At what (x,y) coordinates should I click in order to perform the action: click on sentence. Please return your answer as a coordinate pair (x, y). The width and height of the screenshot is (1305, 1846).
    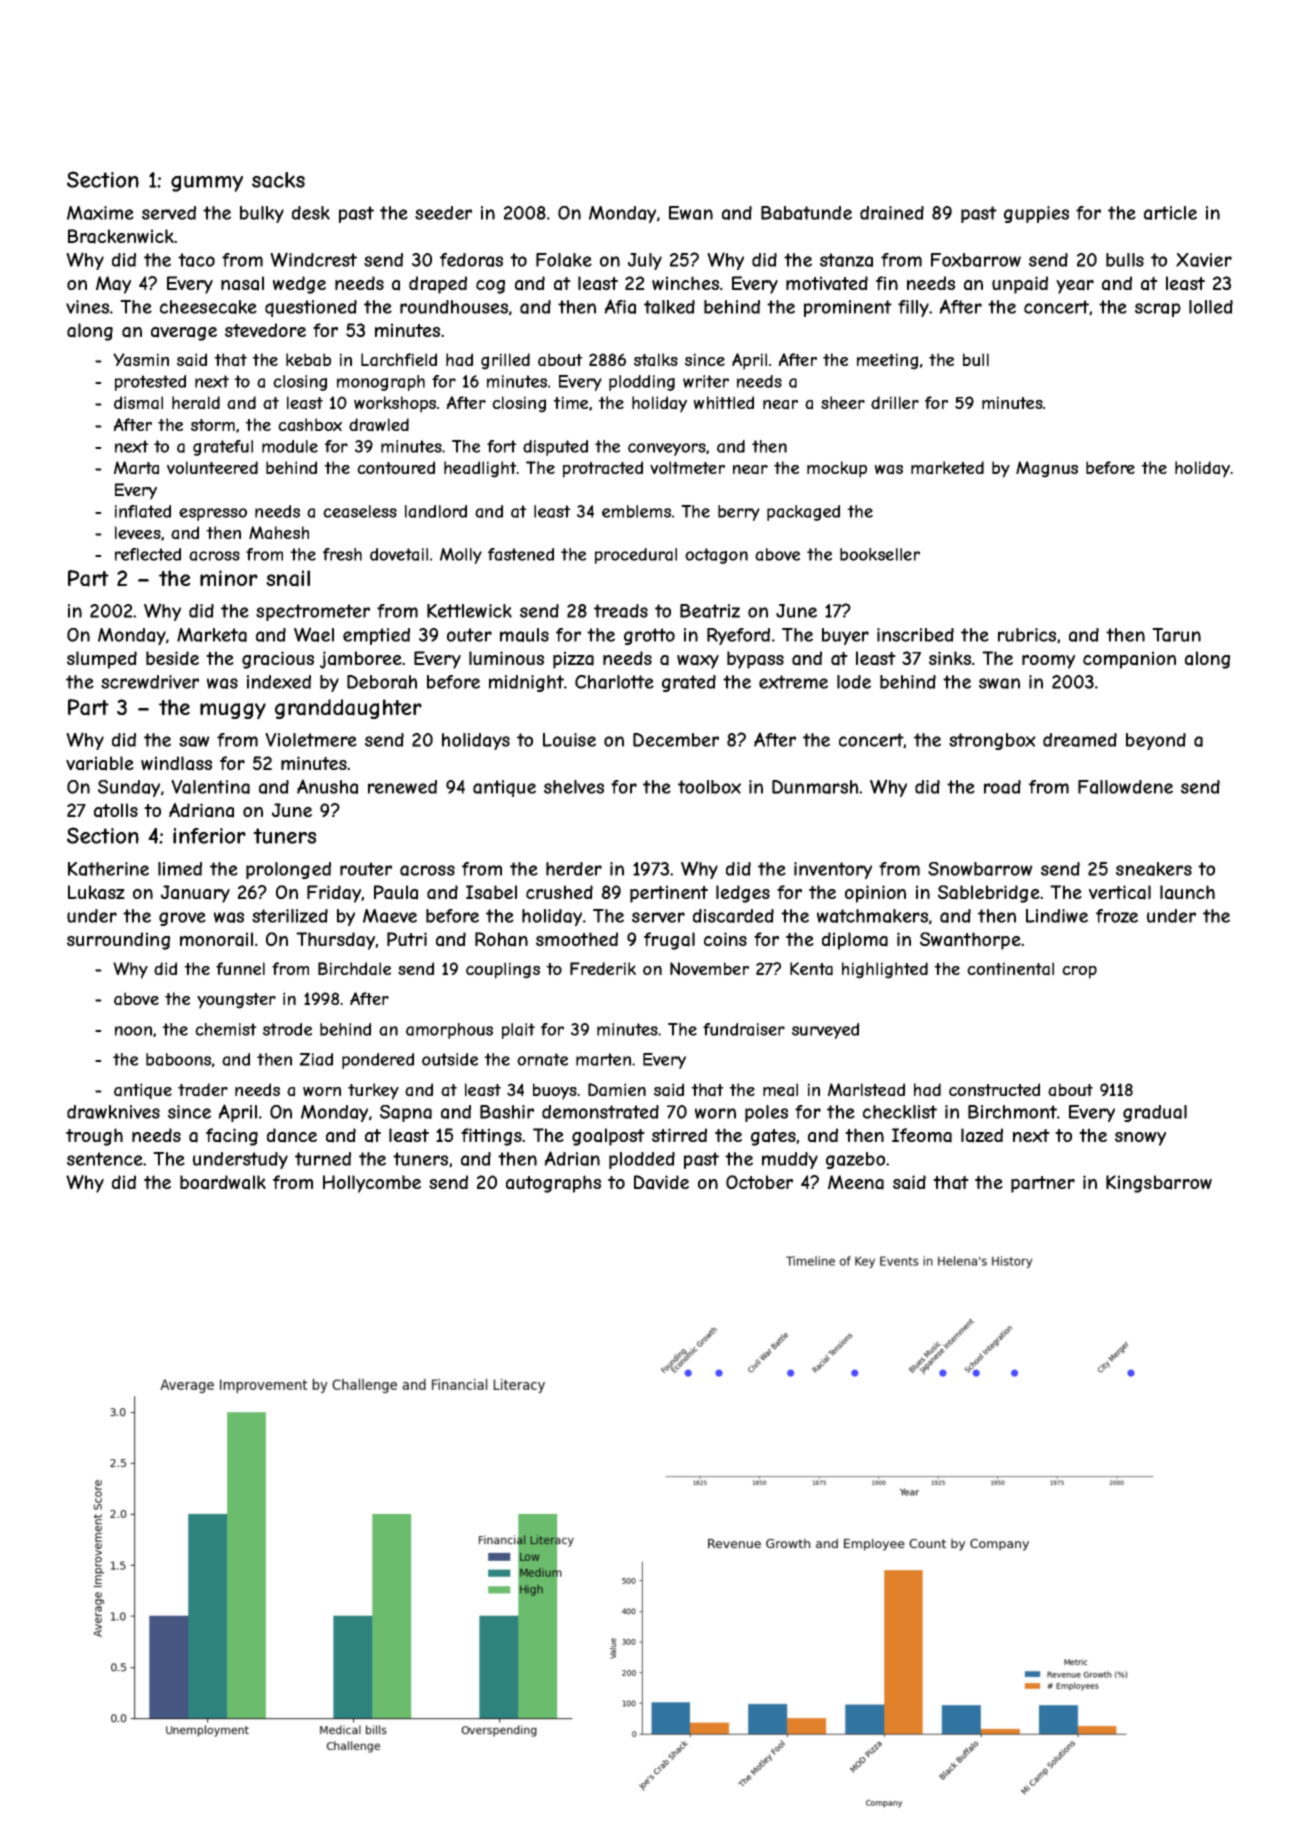
    Looking at the image, I should click on (105, 1159).
